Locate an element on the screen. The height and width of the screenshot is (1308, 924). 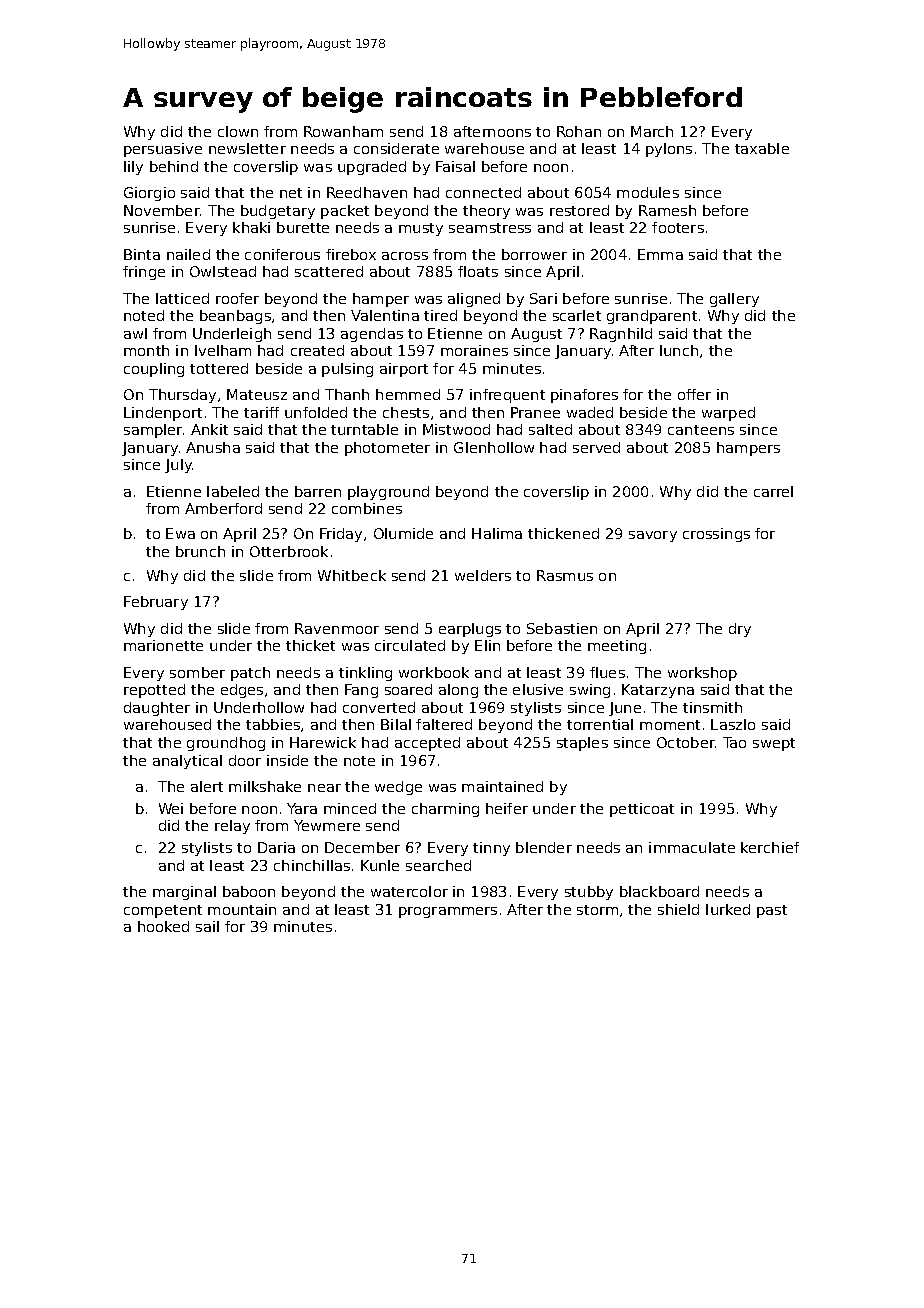
footers is located at coordinates (678, 227).
